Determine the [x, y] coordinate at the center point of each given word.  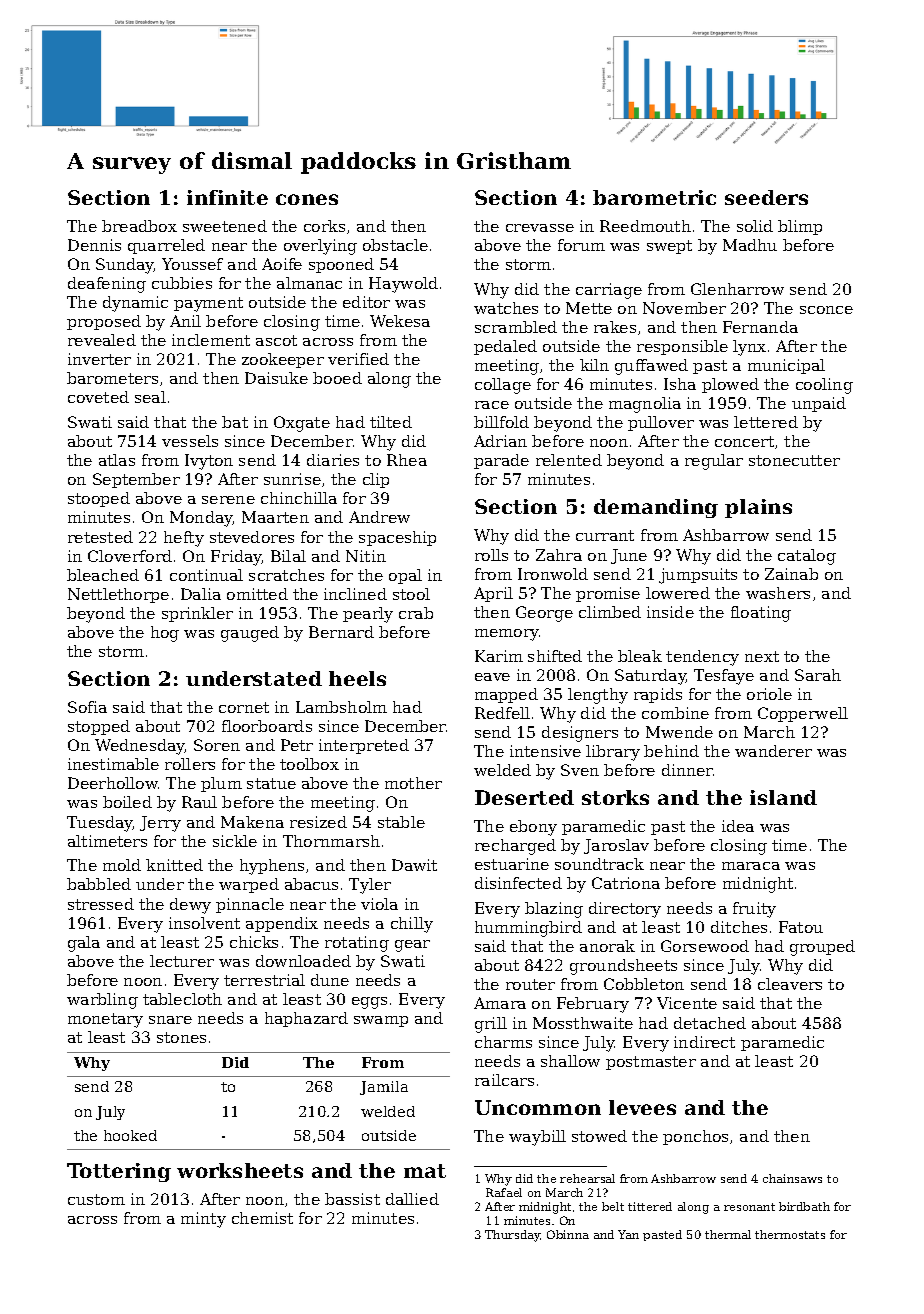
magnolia [645, 405]
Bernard [341, 632]
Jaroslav [616, 846]
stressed [101, 904]
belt [613, 1206]
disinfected [518, 883]
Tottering [119, 1172]
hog [165, 634]
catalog [807, 557]
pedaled [505, 347]
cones [307, 199]
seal [150, 397]
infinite [227, 197]
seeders [766, 197]
